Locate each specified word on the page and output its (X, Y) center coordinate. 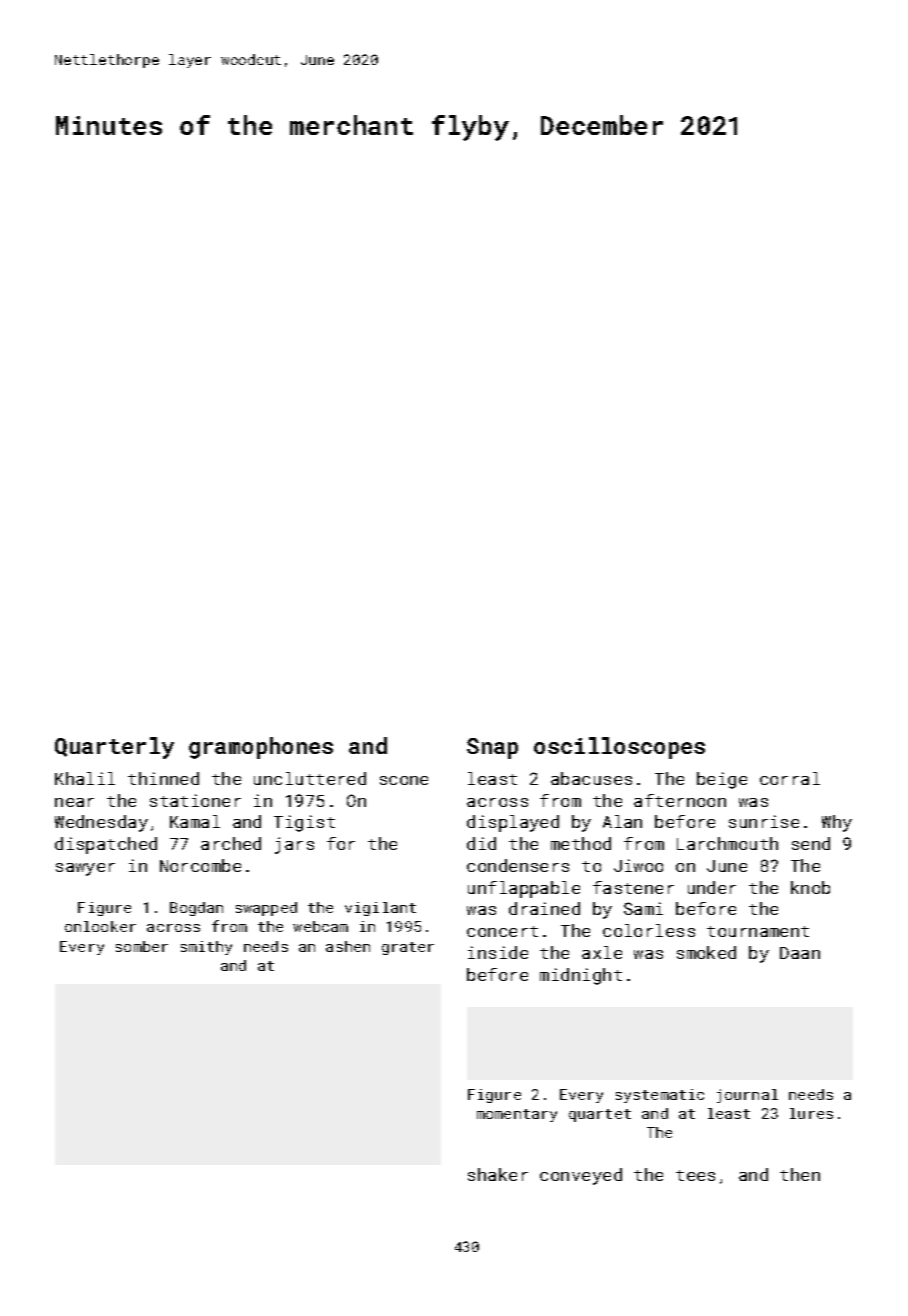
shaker (498, 1174)
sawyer (85, 869)
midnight (581, 976)
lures (811, 1113)
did (481, 843)
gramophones (261, 748)
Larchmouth (727, 843)
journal (747, 1096)
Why (837, 823)
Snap (492, 748)
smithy (206, 948)
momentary (517, 1115)
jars (294, 845)
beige (722, 780)
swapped (266, 909)
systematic (660, 1096)
